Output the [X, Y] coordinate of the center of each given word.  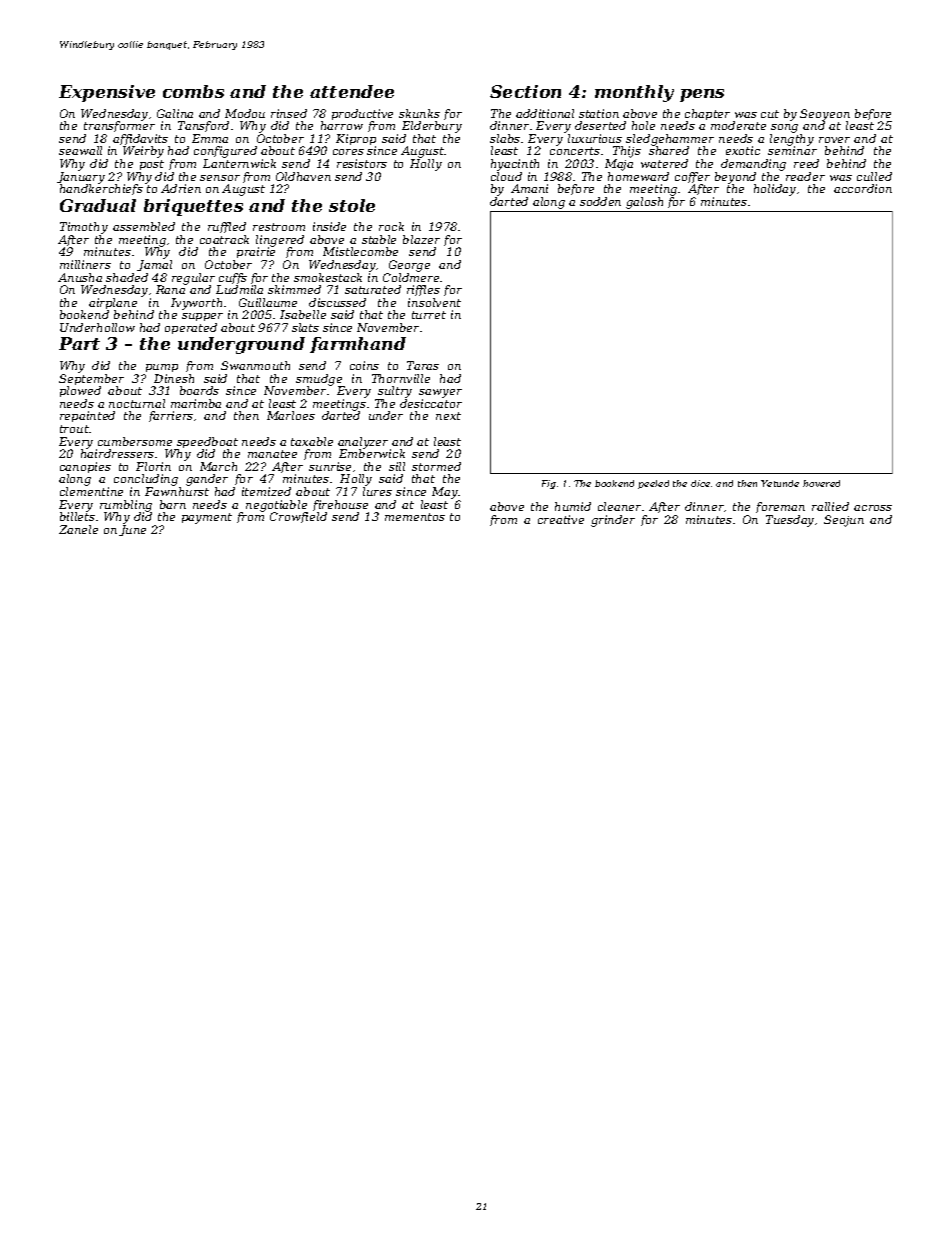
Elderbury [432, 127]
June [132, 530]
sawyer [440, 393]
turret [429, 315]
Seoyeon [825, 115]
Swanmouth [255, 365]
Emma [210, 138]
